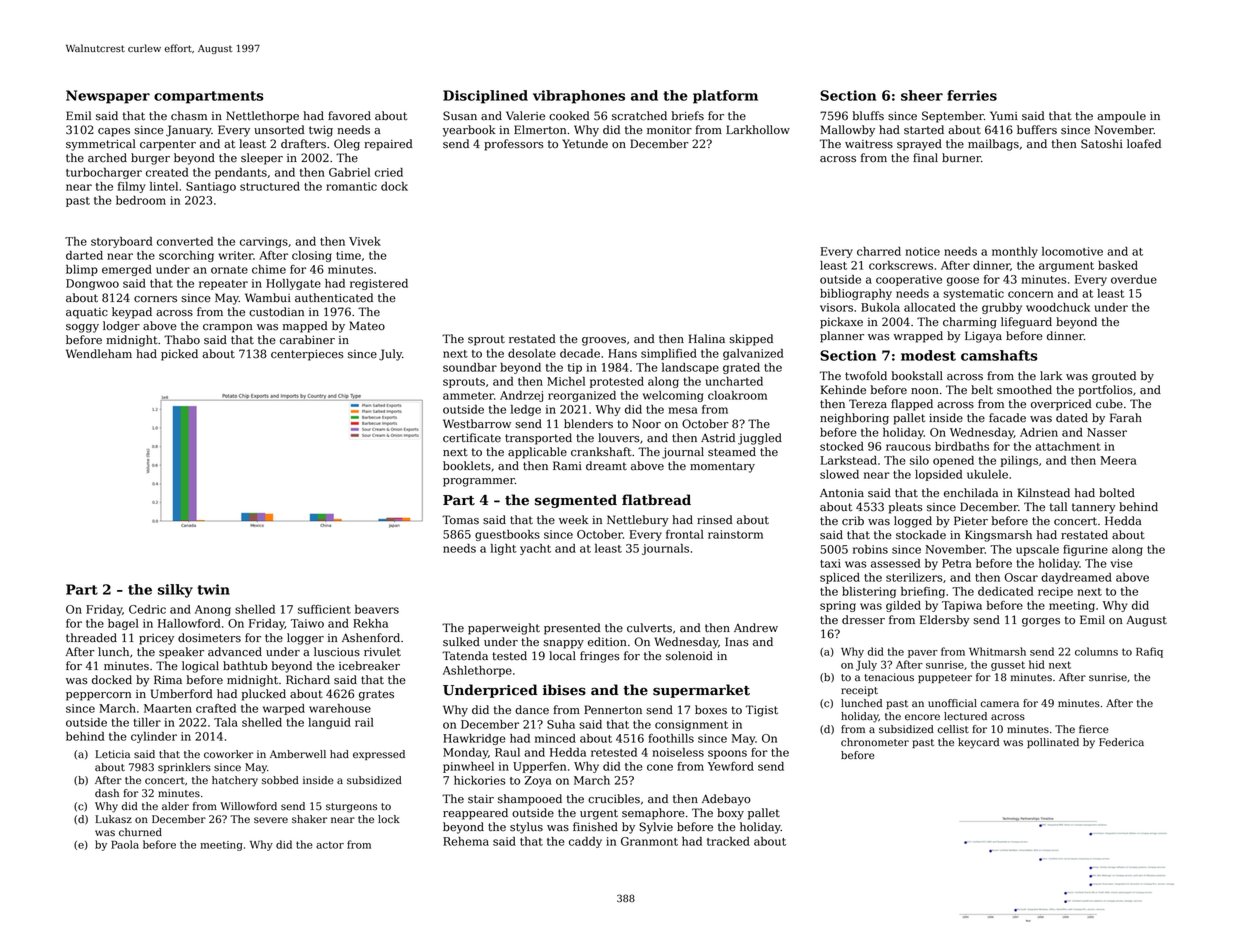  Describe the element at coordinates (330, 845) in the screenshot. I see `actor` at that location.
